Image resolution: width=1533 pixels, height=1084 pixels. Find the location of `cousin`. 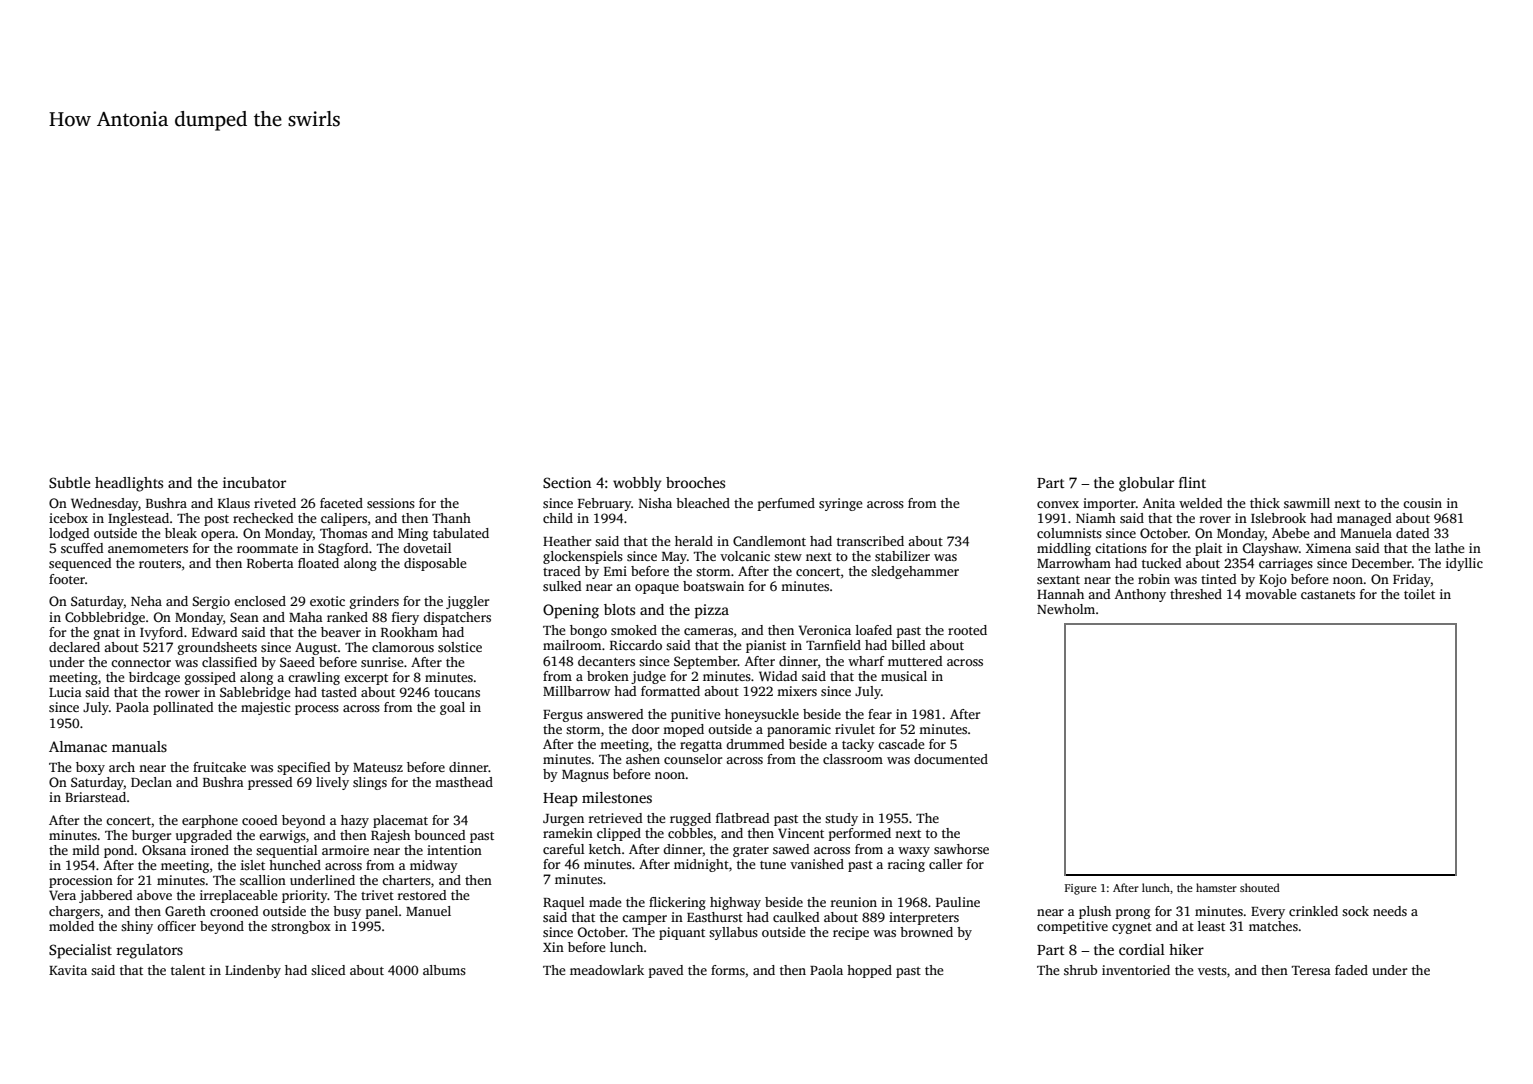

cousin is located at coordinates (1422, 503).
